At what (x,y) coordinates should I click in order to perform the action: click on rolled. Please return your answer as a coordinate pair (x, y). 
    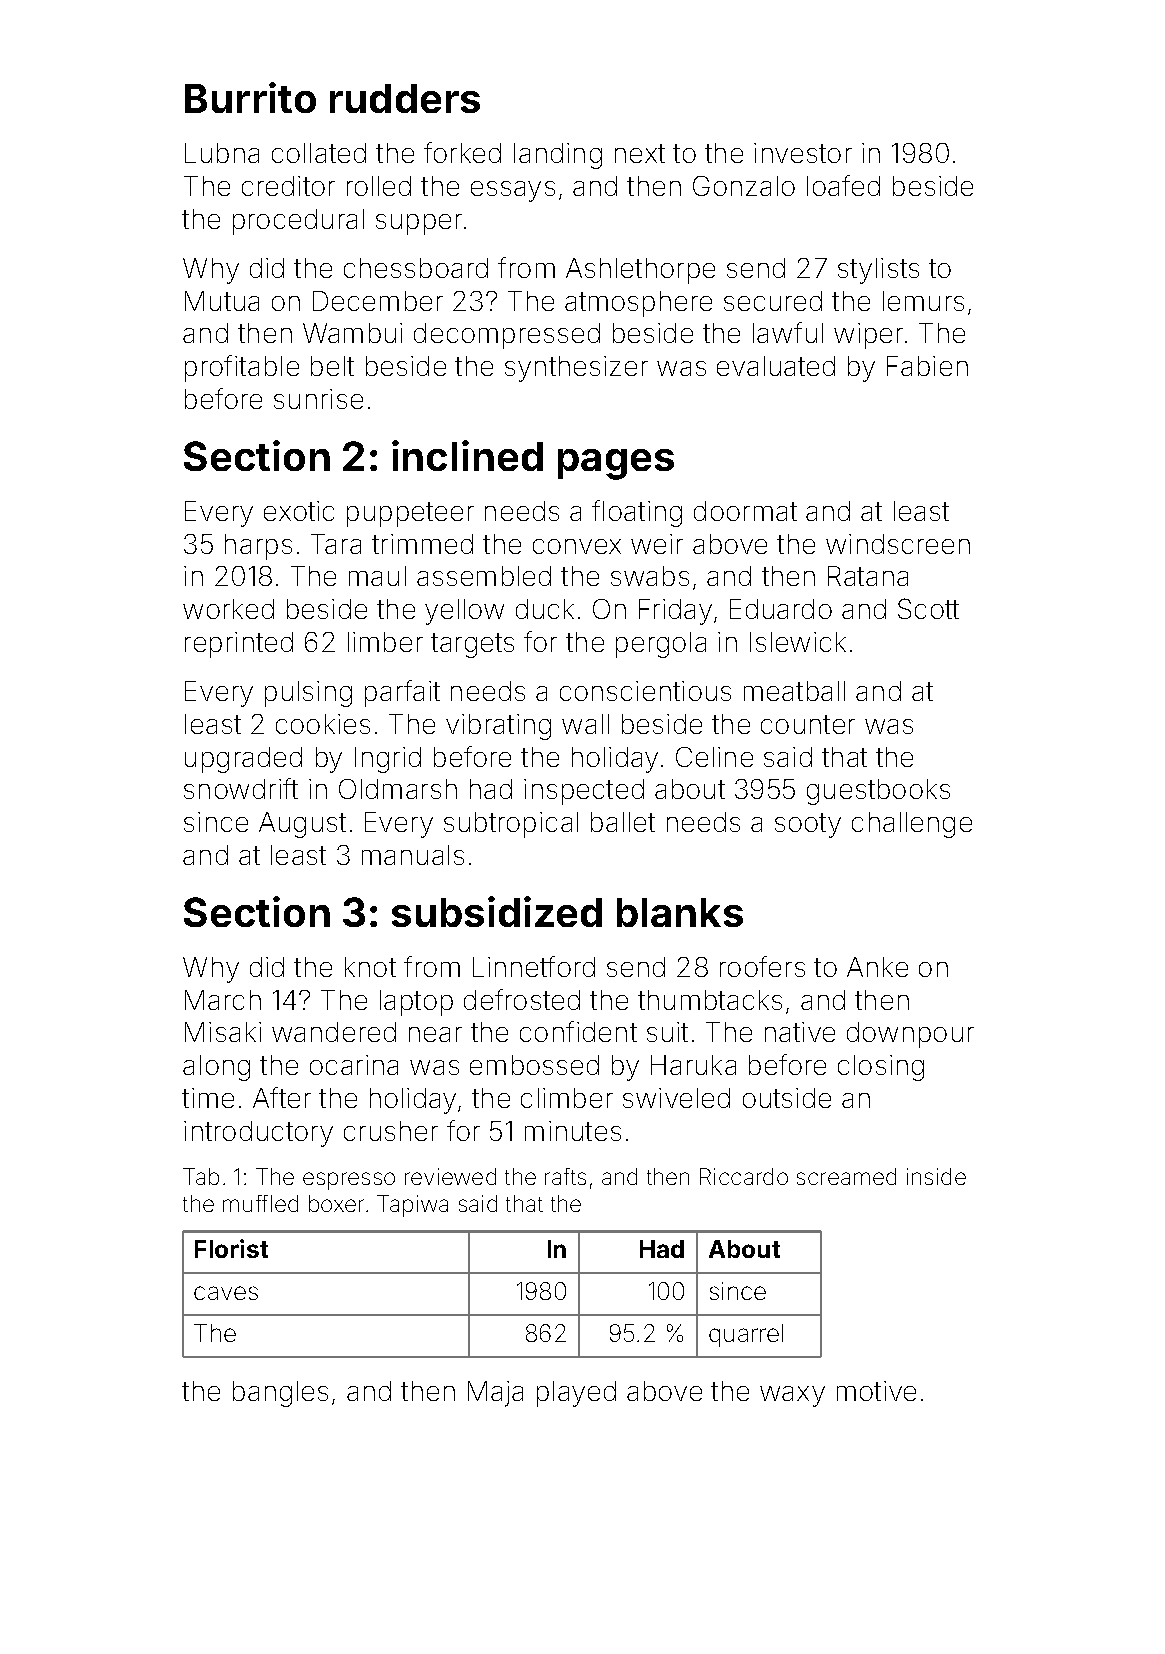
    Looking at the image, I should click on (379, 186).
